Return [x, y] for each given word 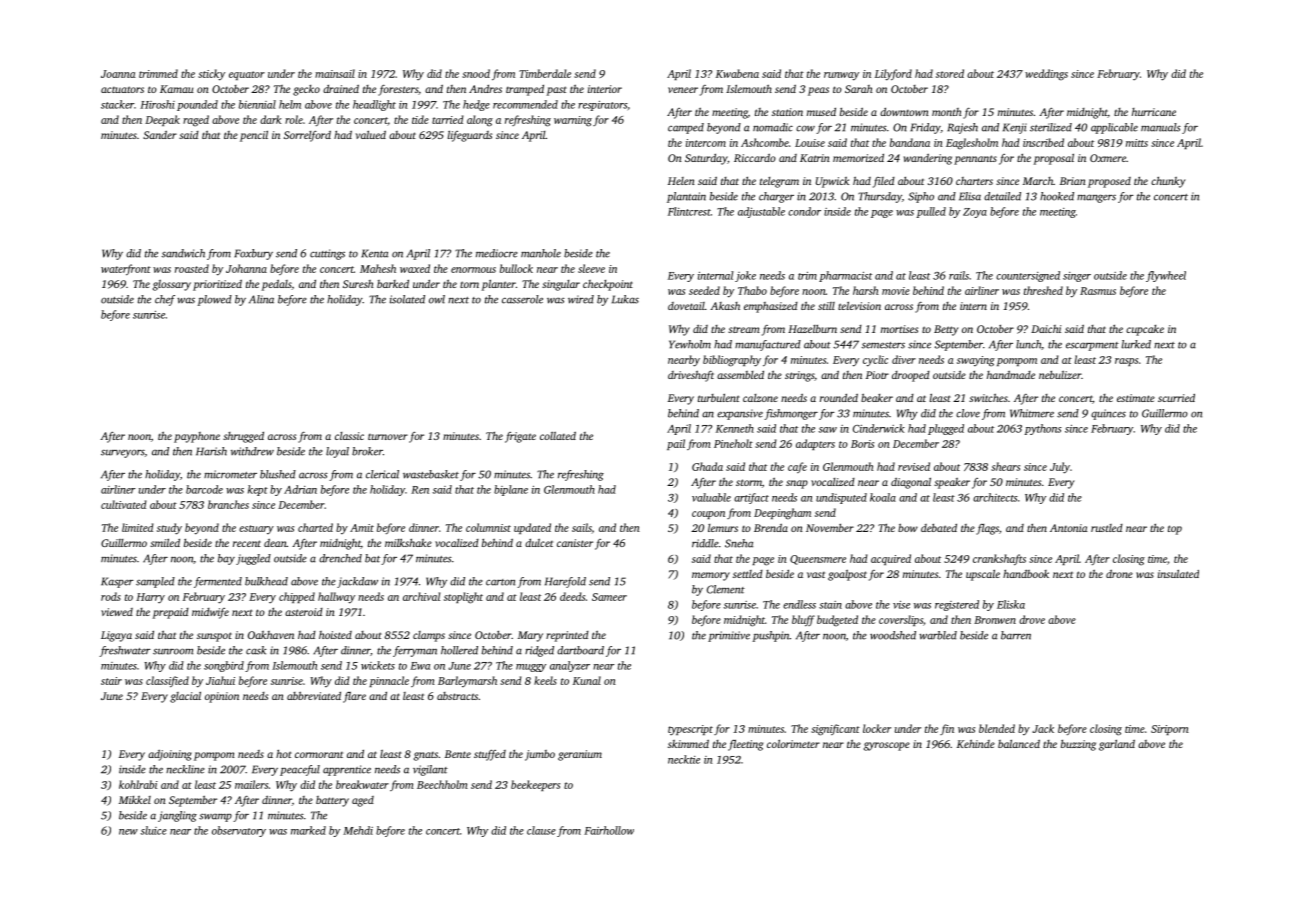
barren [1016, 635]
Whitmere [1032, 413]
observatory [239, 831]
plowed [214, 300]
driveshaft [691, 376]
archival [421, 596]
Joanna [118, 74]
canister [575, 543]
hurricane [1154, 112]
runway [841, 76]
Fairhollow [609, 830]
